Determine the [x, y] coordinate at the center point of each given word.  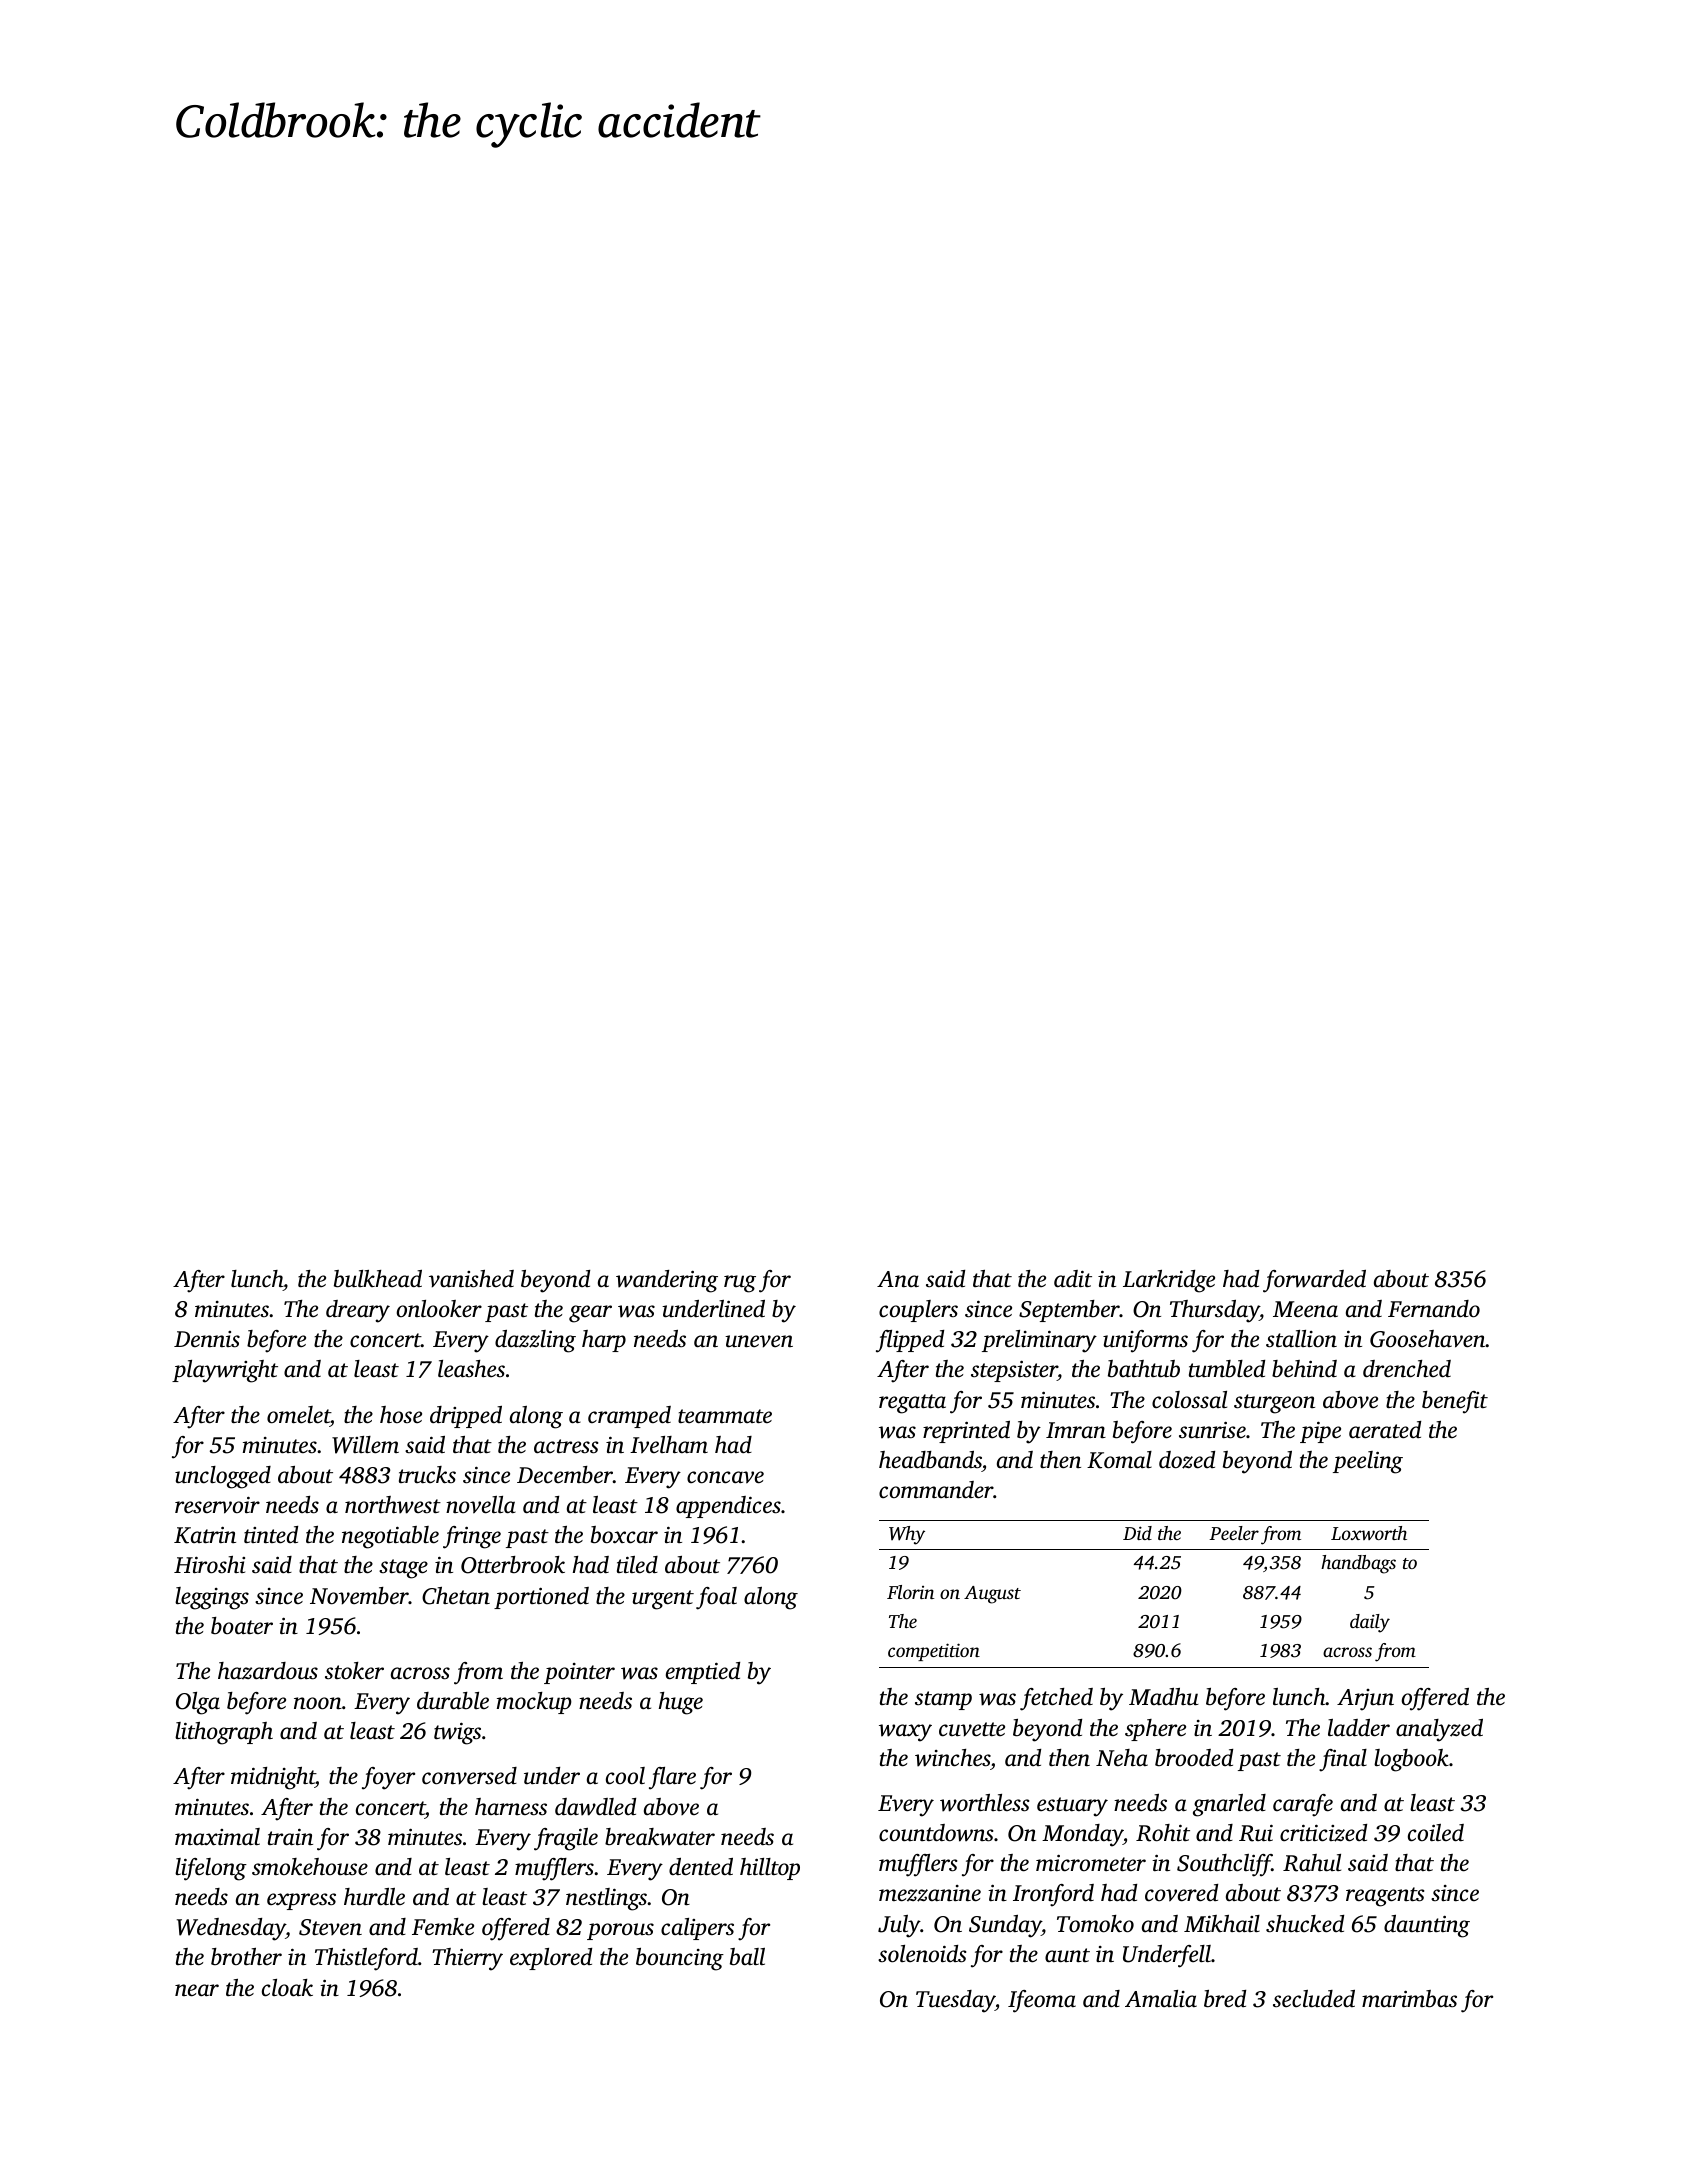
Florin [910, 1592]
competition [934, 1652]
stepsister [1014, 1371]
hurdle [374, 1896]
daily [1370, 1623]
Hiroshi [209, 1565]
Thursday [1215, 1311]
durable [453, 1701]
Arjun [1365, 1700]
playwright [225, 1371]
